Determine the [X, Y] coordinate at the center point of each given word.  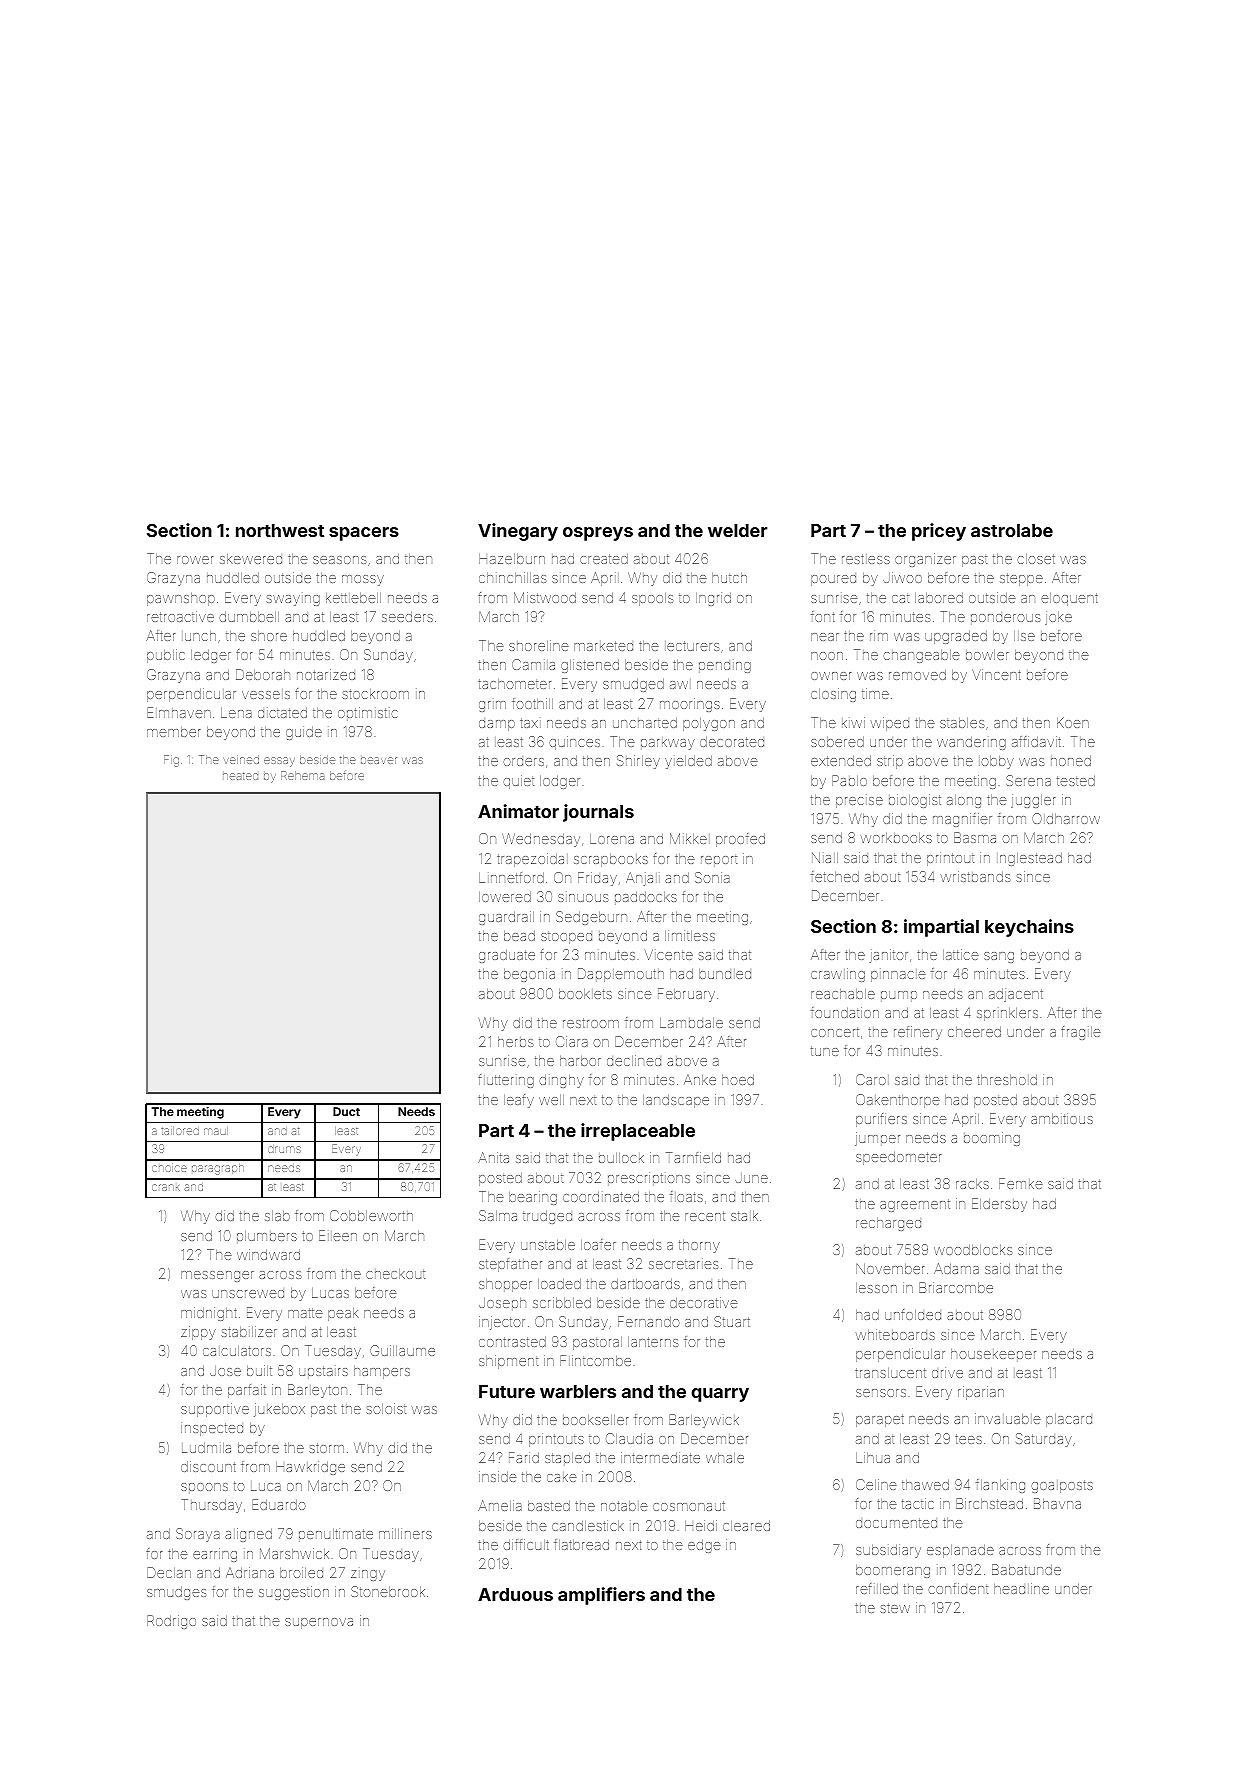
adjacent [1016, 995]
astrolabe [1012, 530]
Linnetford [511, 877]
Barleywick [704, 1421]
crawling [838, 975]
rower [195, 560]
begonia [529, 975]
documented [896, 1523]
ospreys [598, 534]
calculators [237, 1351]
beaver [379, 760]
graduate [507, 956]
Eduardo [279, 1504]
